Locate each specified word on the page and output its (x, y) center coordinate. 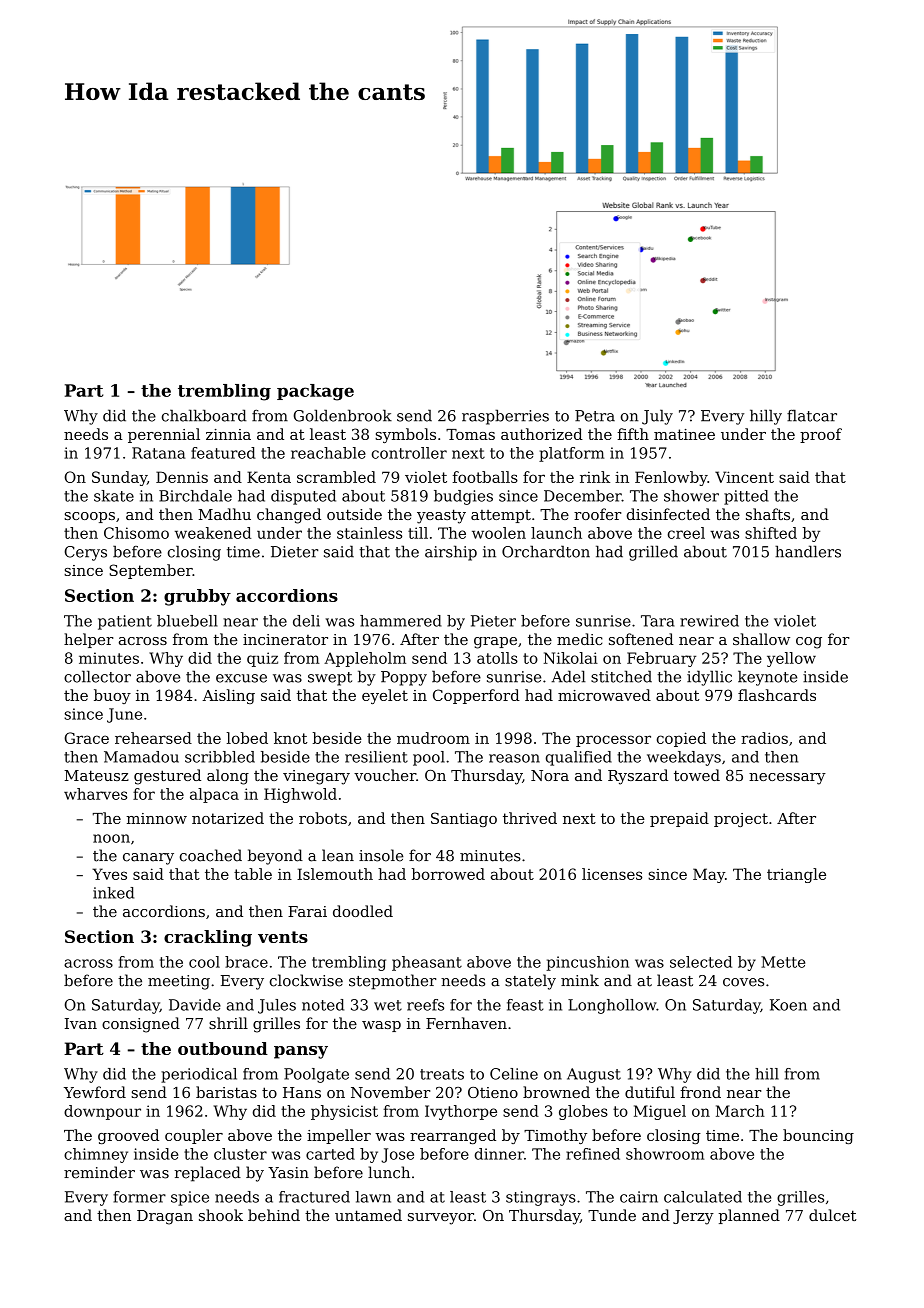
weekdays (684, 758)
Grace (86, 738)
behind (274, 1215)
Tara (657, 621)
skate (114, 496)
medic (580, 639)
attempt (501, 516)
